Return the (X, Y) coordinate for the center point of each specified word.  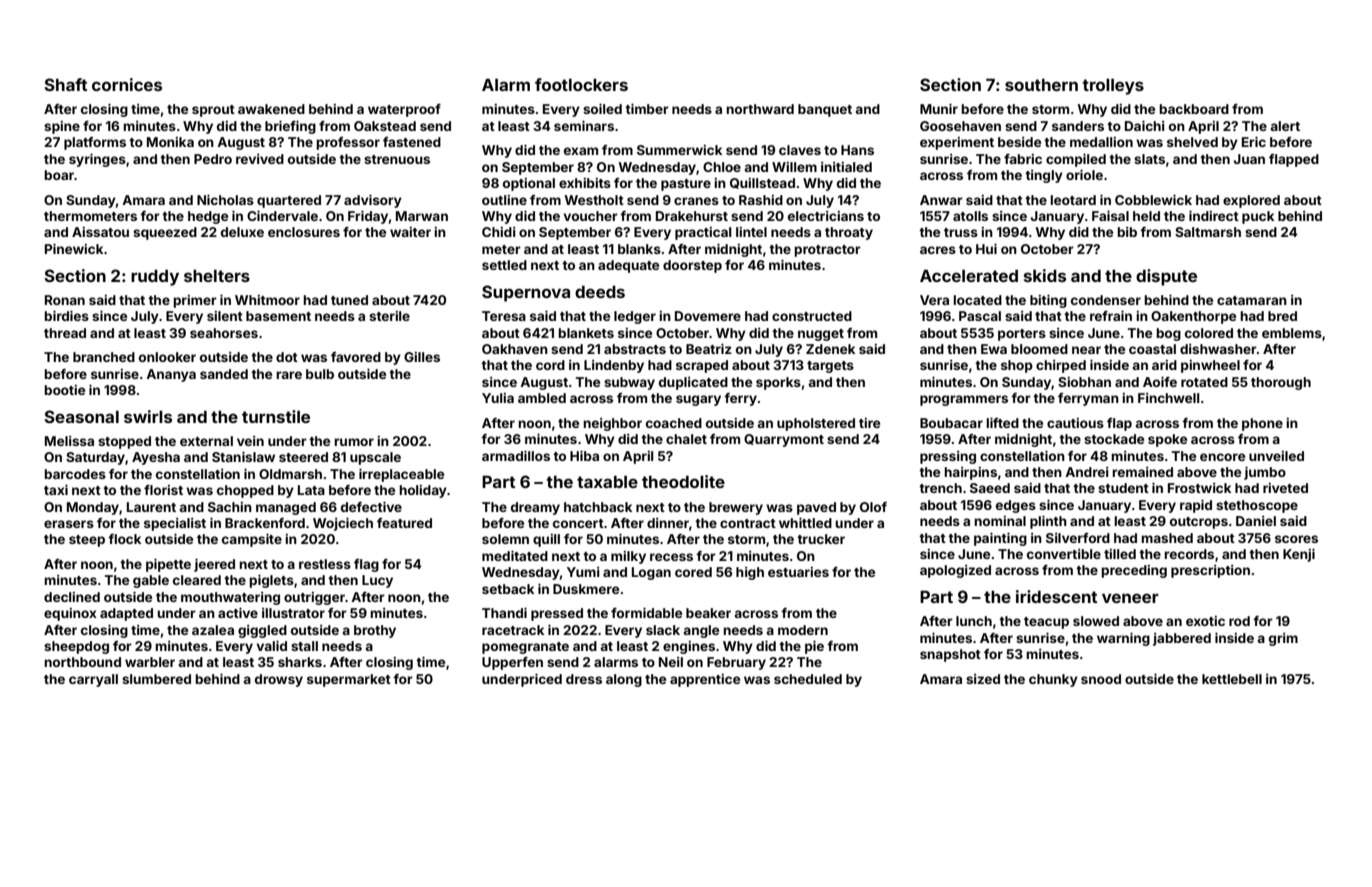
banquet (825, 110)
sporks (778, 383)
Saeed (990, 488)
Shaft (65, 84)
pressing (948, 457)
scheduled (808, 679)
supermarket (349, 680)
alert (1285, 126)
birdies (66, 316)
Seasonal (81, 416)
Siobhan (1084, 382)
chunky (1053, 680)
